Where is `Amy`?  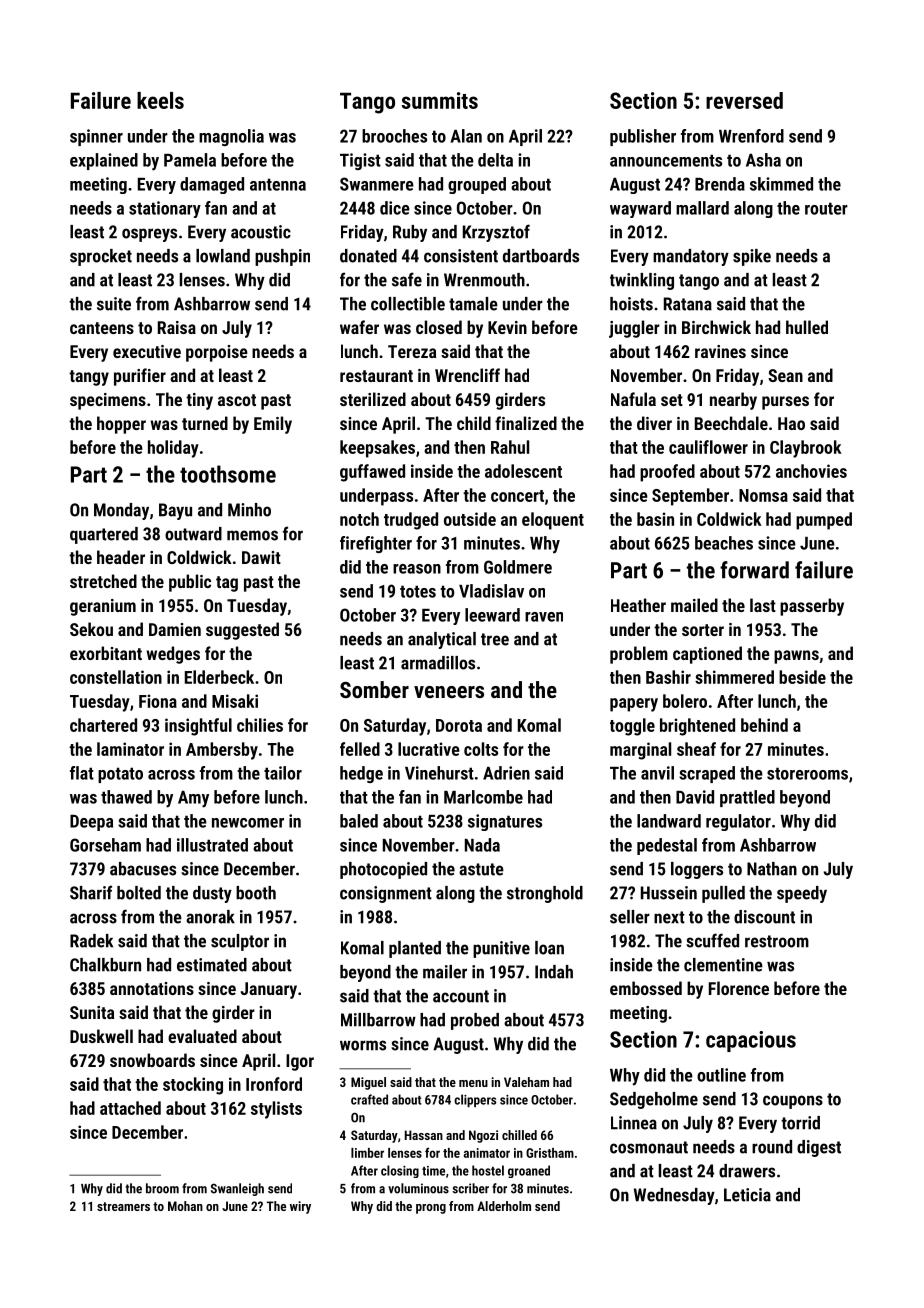
Amy is located at coordinates (193, 799).
